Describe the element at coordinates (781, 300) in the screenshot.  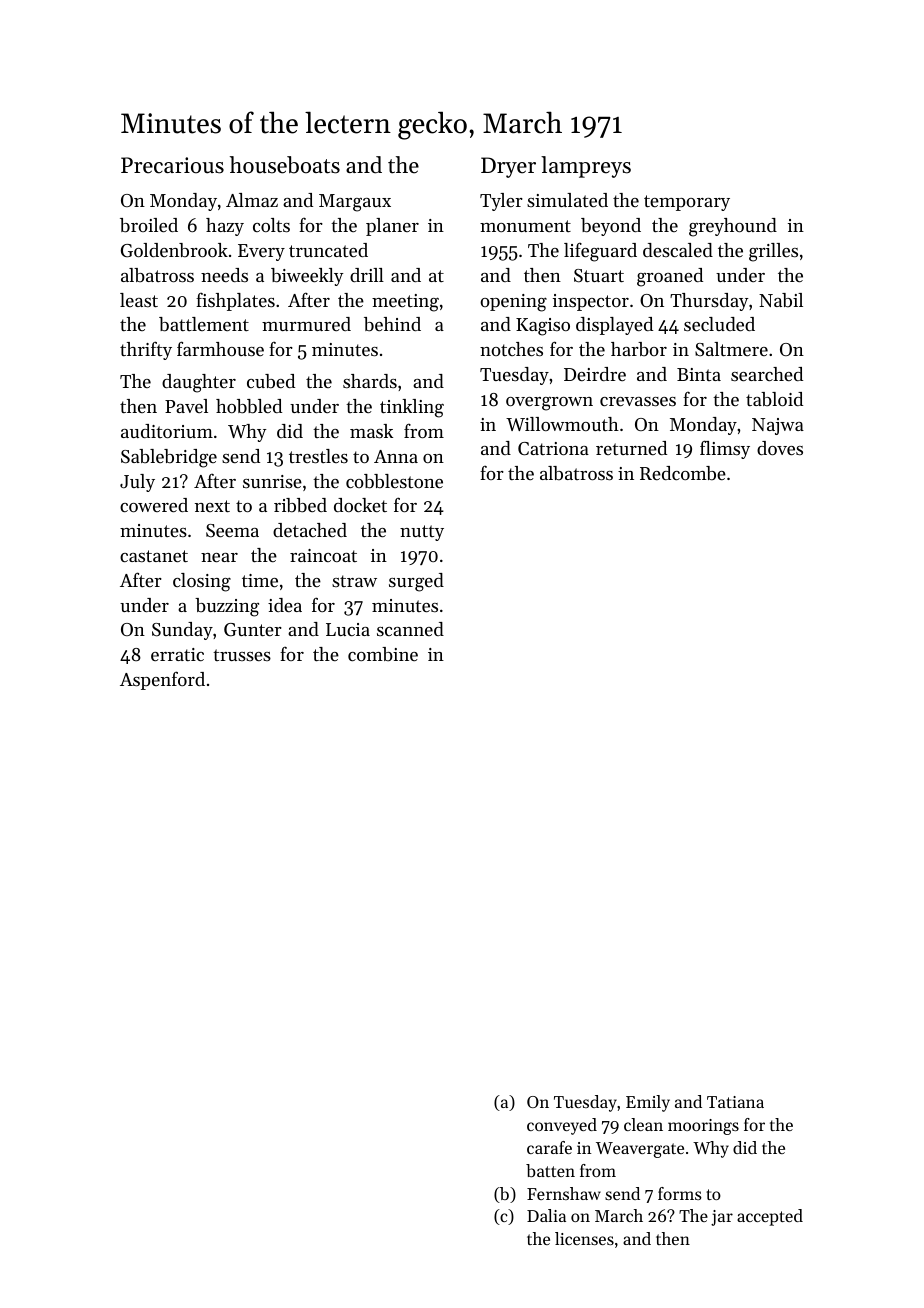
I see `Nabil` at that location.
